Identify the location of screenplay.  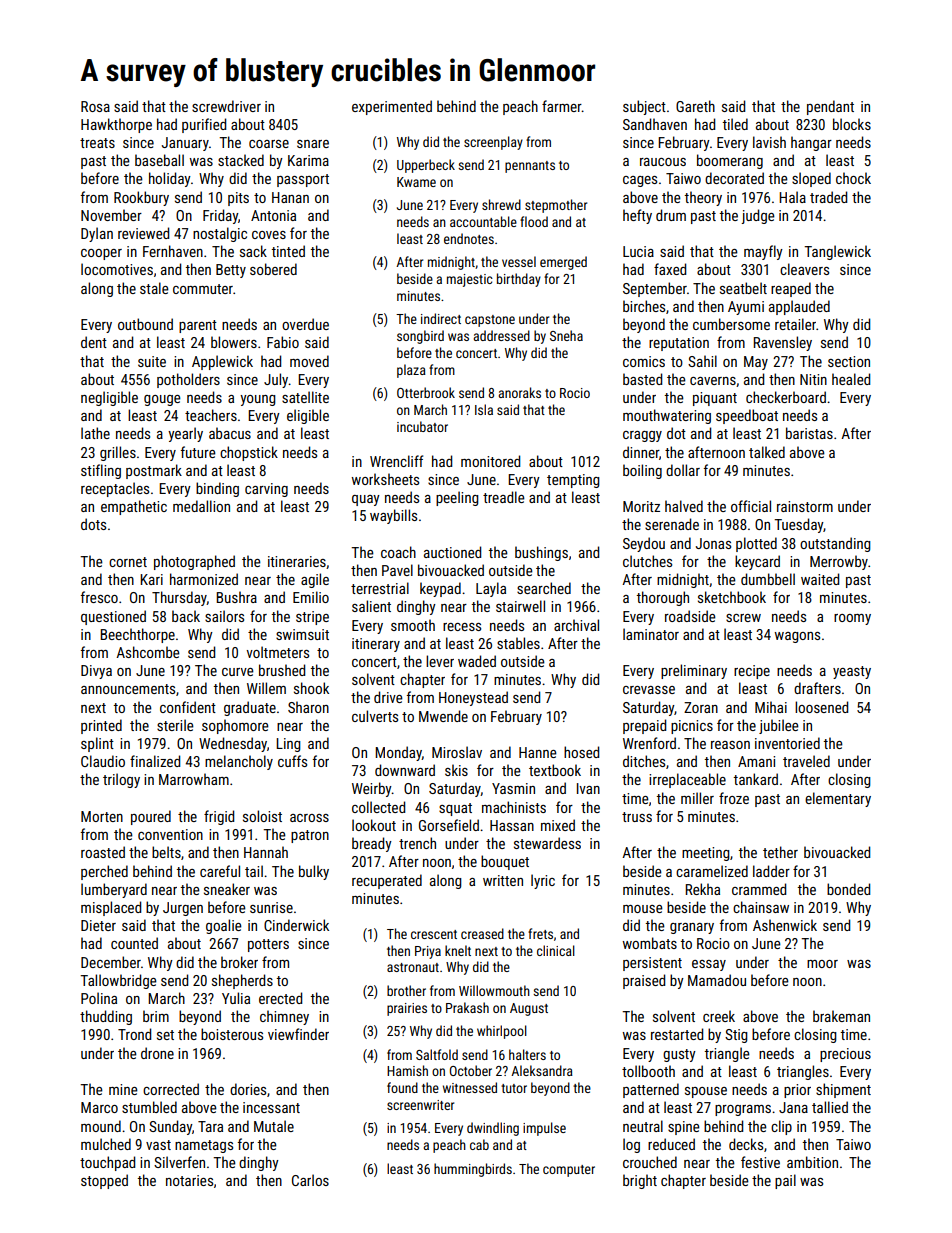
(493, 143).
